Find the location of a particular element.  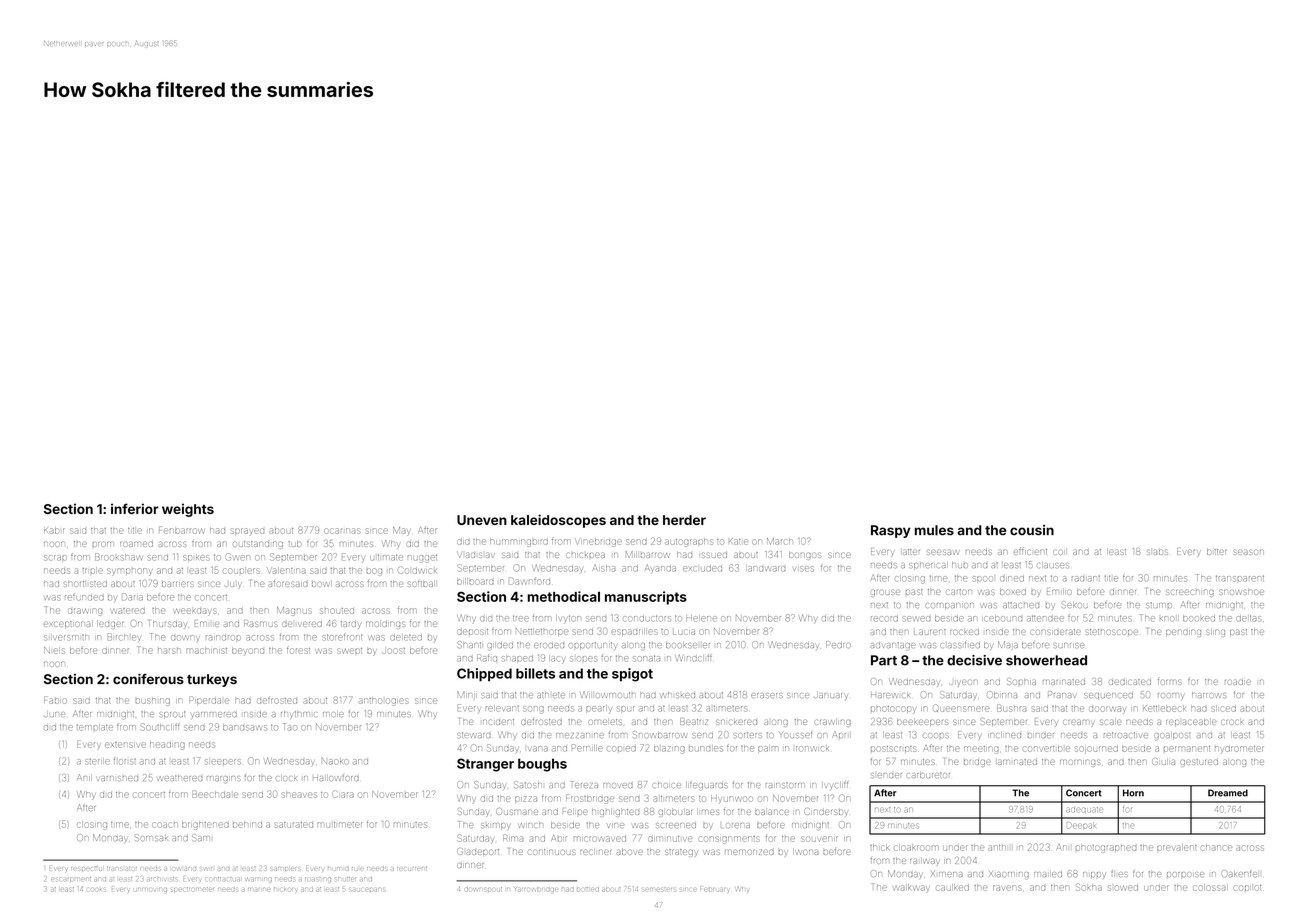

methodical is located at coordinates (564, 596).
